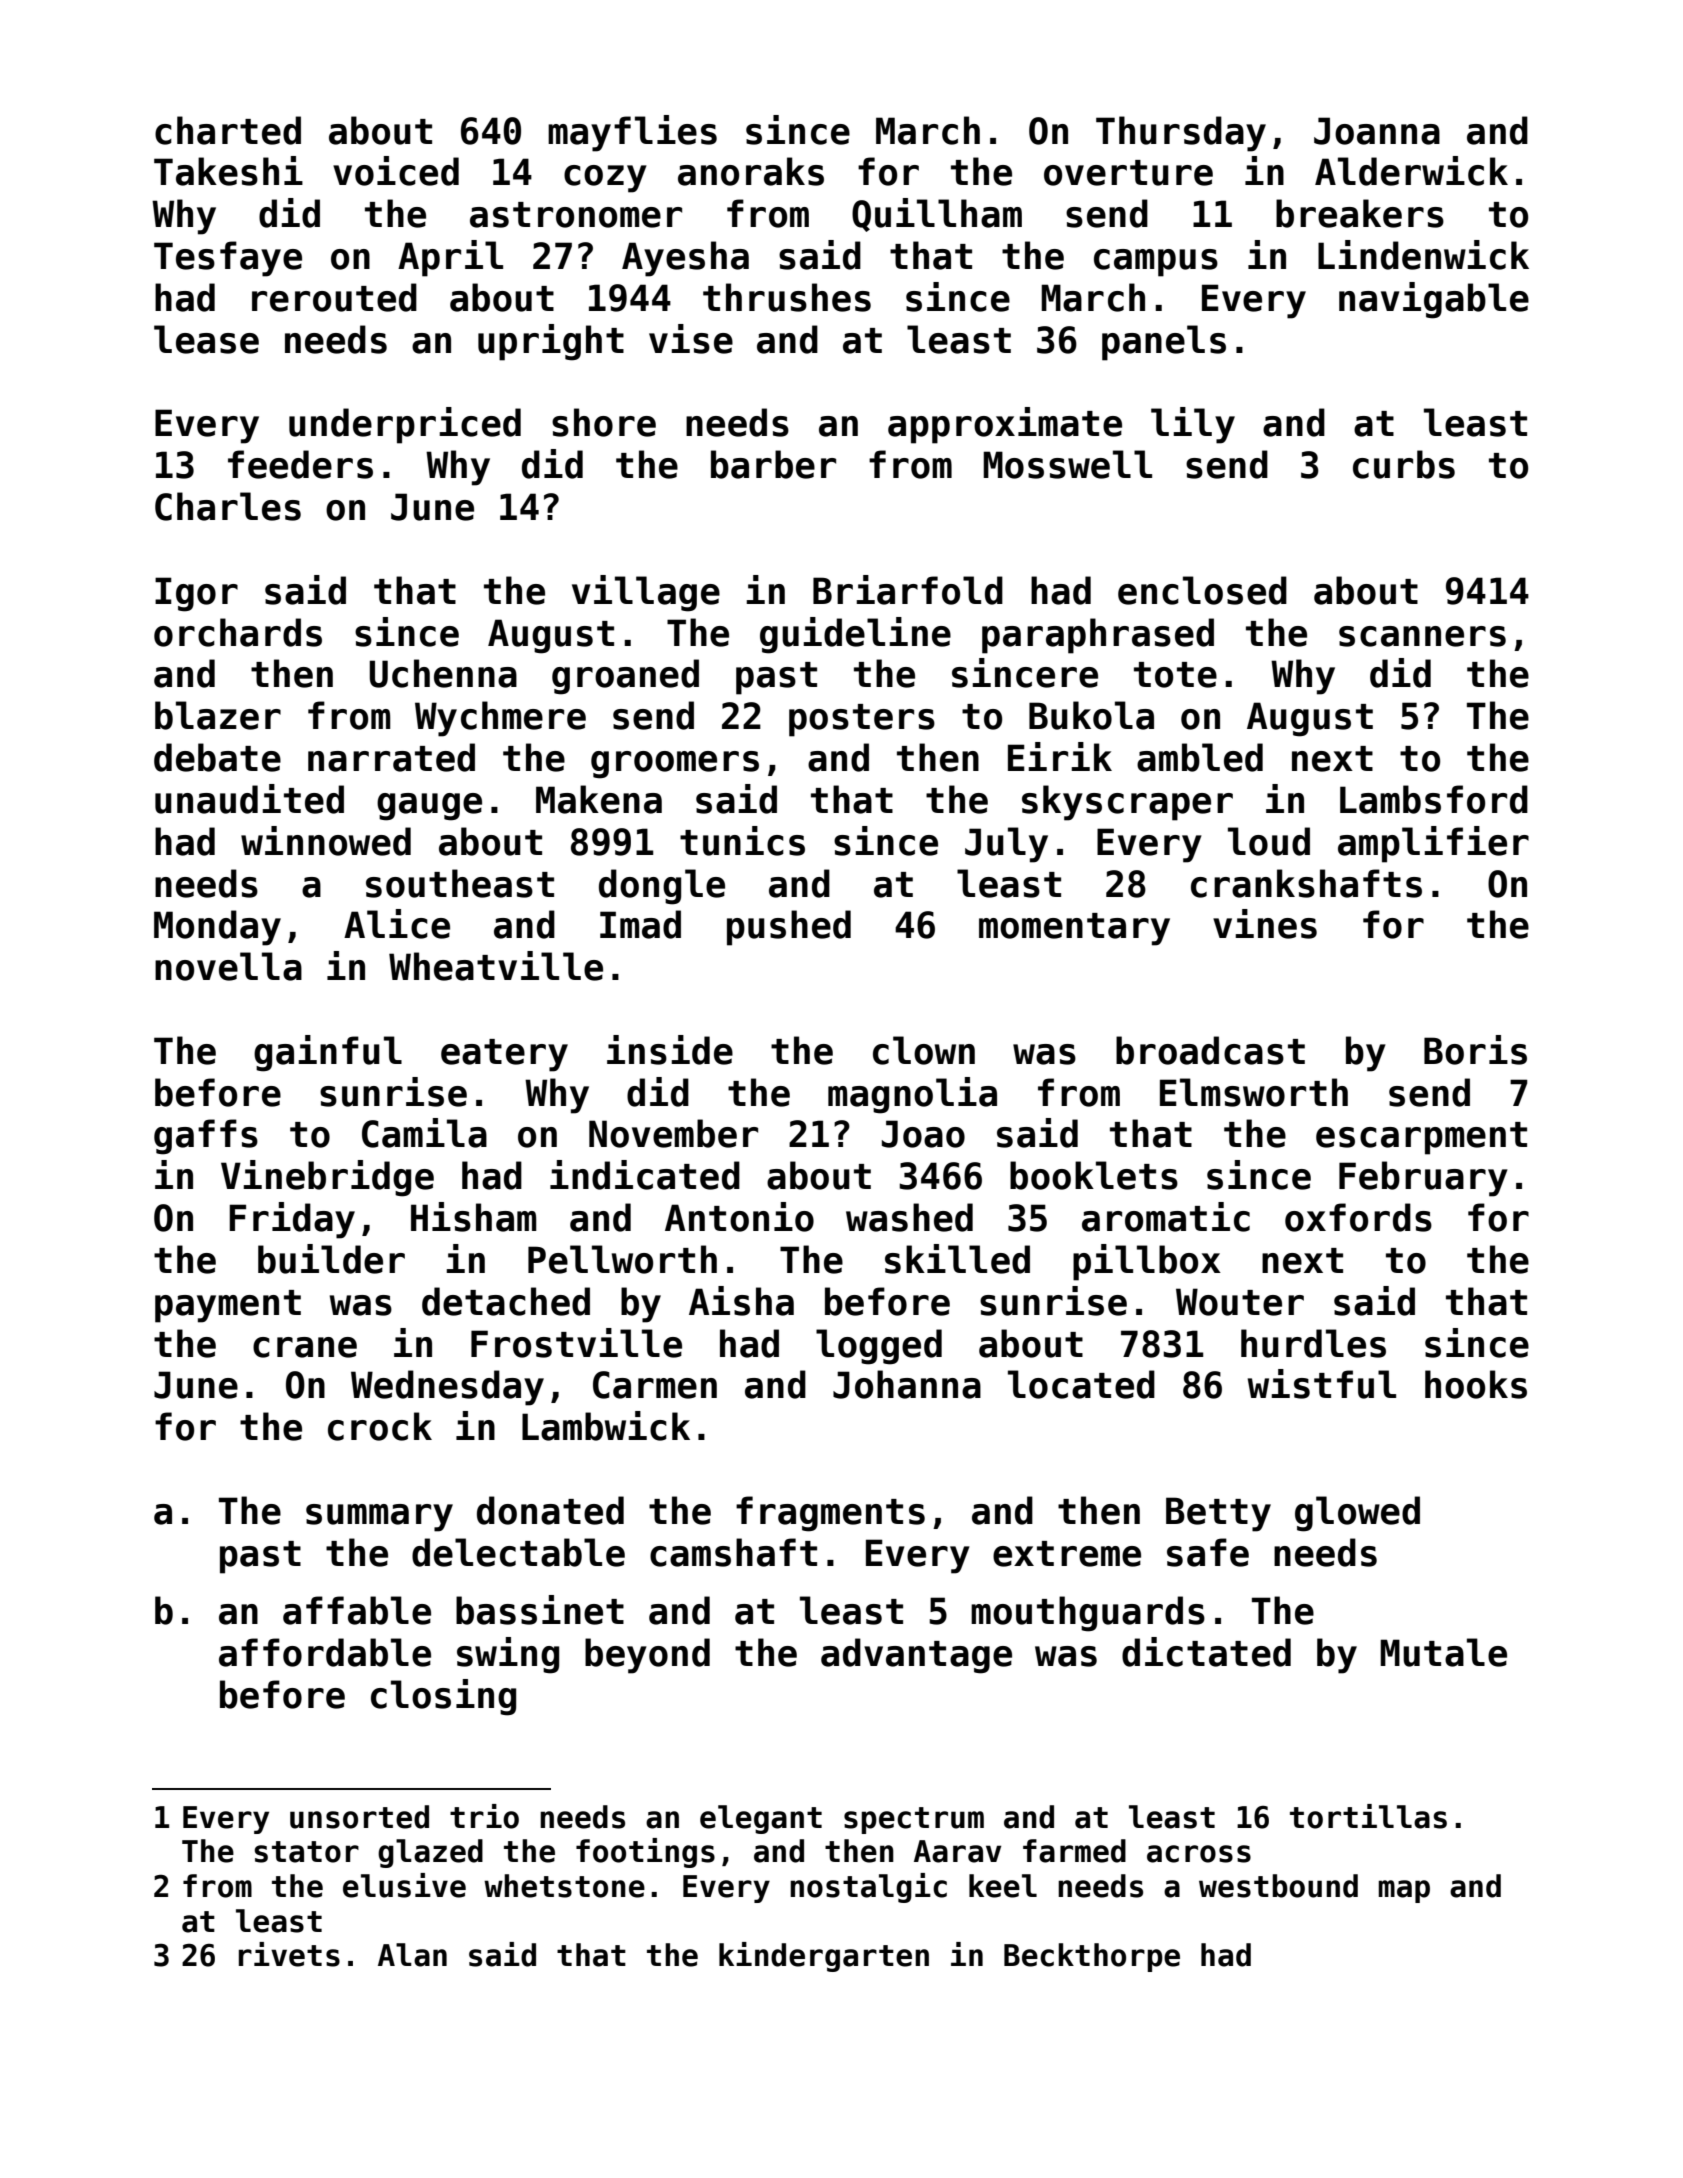 Image resolution: width=1683 pixels, height=2178 pixels. Describe the element at coordinates (1156, 263) in the screenshot. I see `campus` at that location.
